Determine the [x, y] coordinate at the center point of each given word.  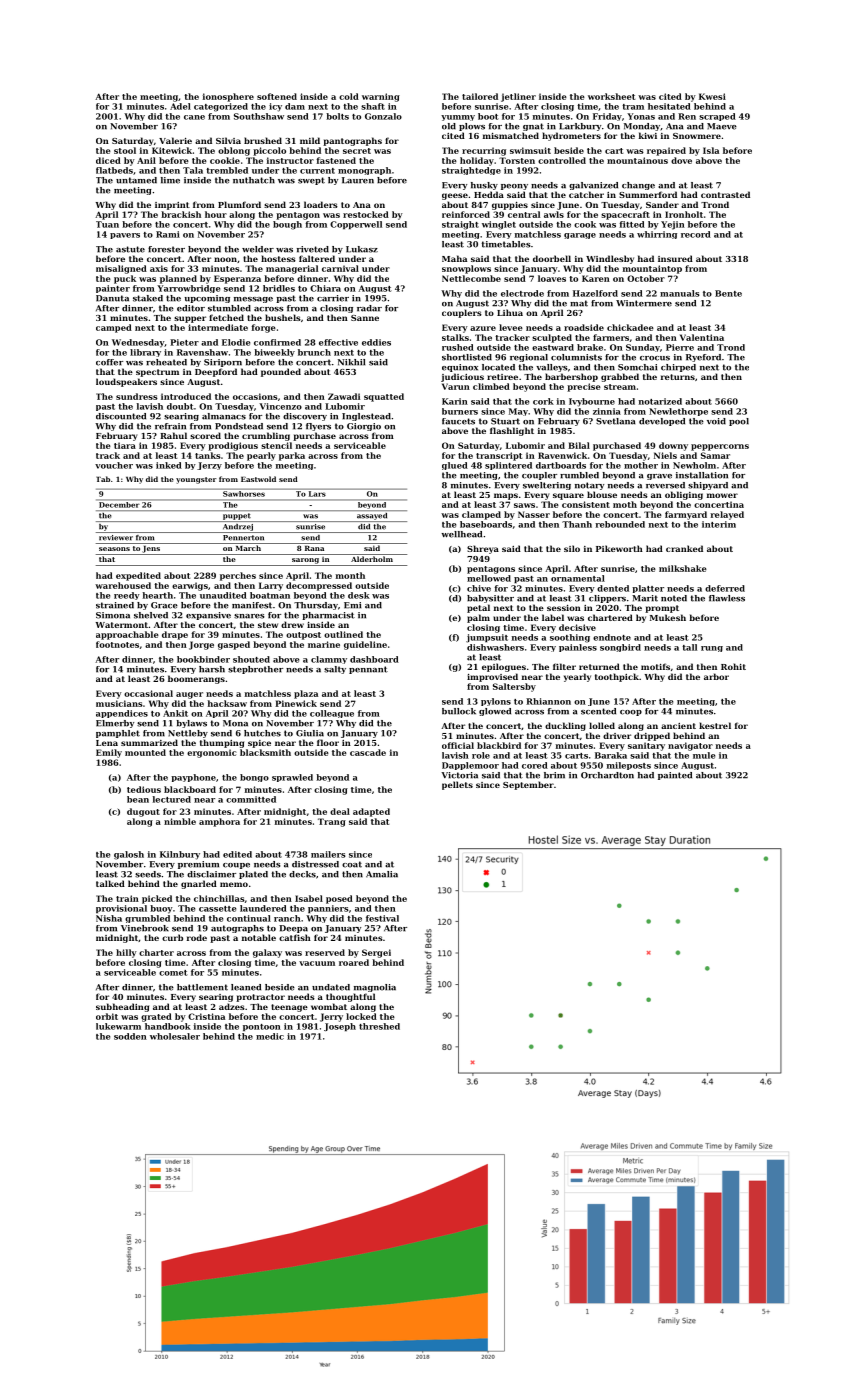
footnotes [117, 644]
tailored [480, 96]
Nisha [109, 918]
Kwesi [712, 96]
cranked [684, 548]
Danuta [112, 298]
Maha [454, 258]
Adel [180, 106]
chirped [678, 368]
